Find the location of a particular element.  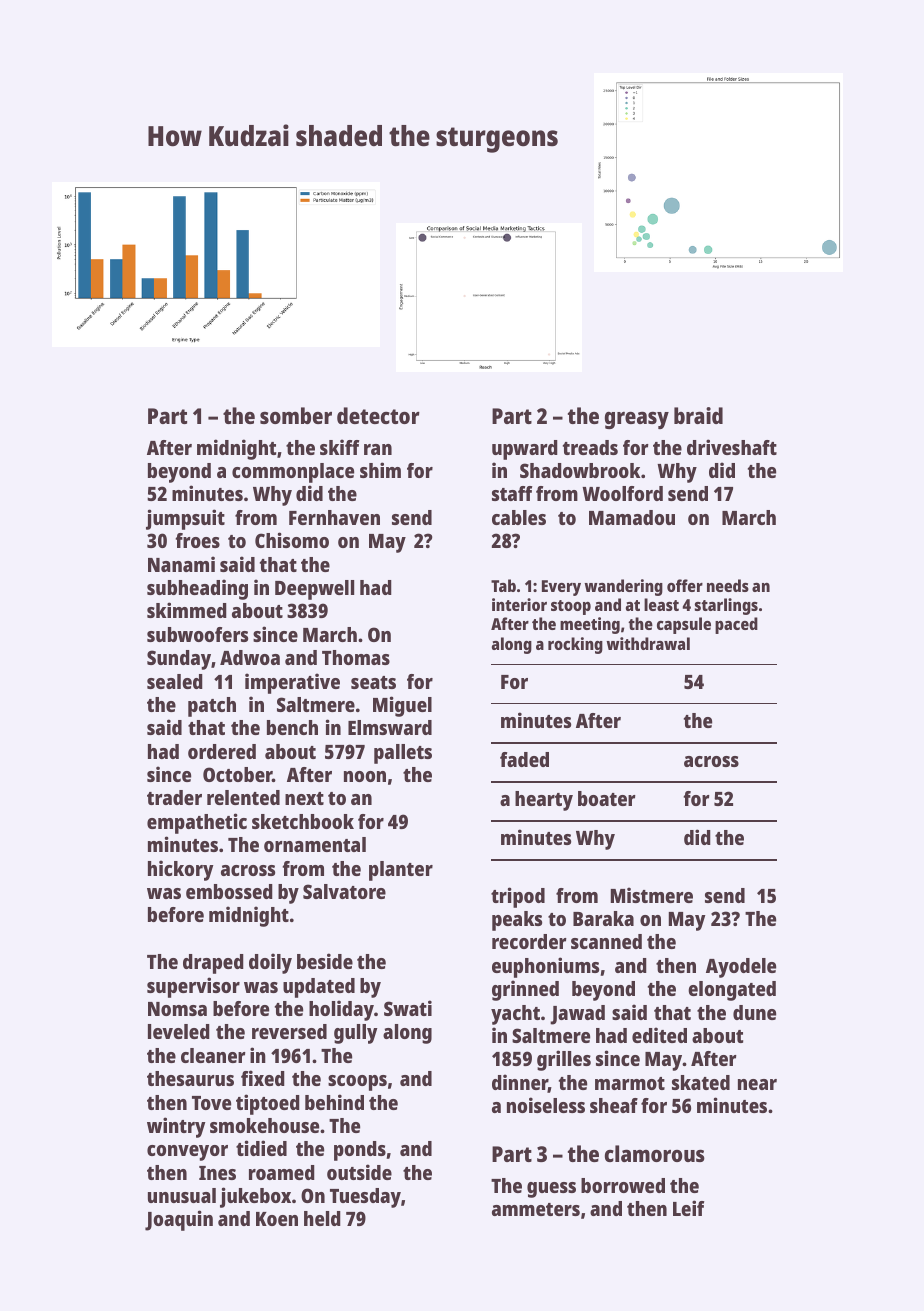

planter is located at coordinates (401, 871).
